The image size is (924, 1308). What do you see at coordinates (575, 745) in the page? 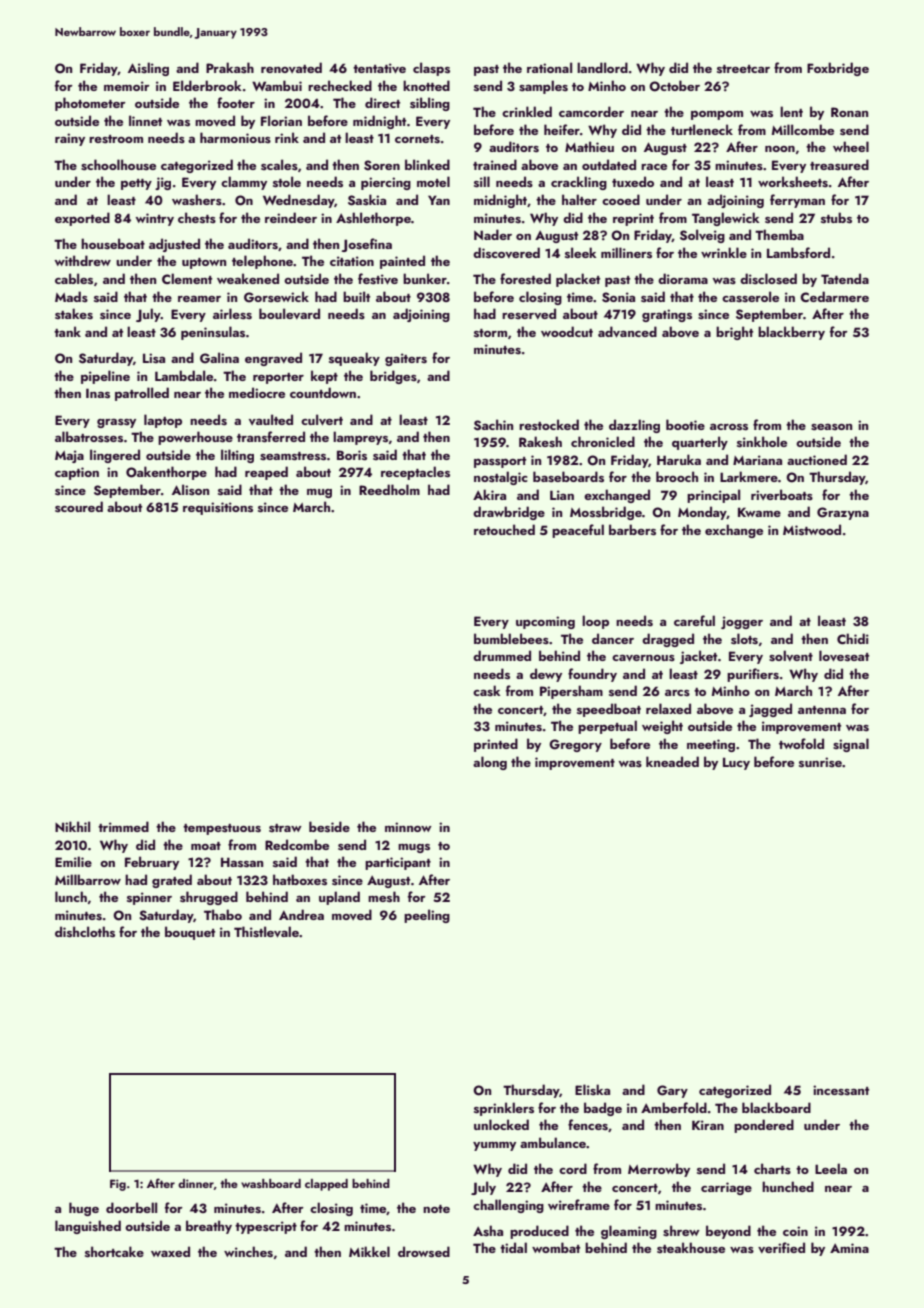
I see `Gregory` at bounding box center [575, 745].
